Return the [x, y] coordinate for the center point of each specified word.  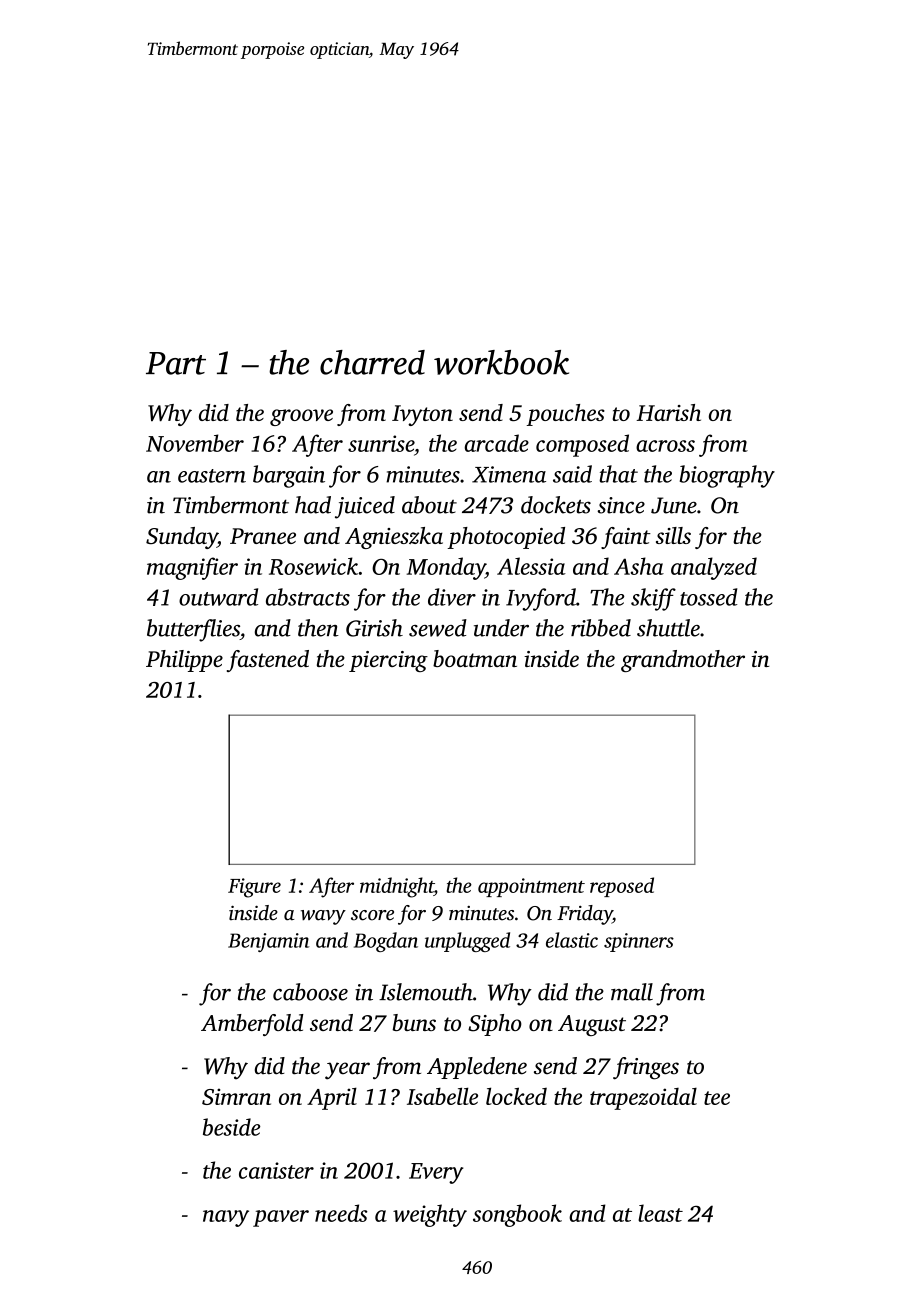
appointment [531, 887]
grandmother [683, 661]
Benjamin [268, 942]
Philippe [184, 661]
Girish [374, 628]
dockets [556, 505]
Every [436, 1173]
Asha [639, 566]
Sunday [182, 538]
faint [626, 538]
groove [301, 417]
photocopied [506, 538]
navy [226, 1218]
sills [673, 535]
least [660, 1213]
